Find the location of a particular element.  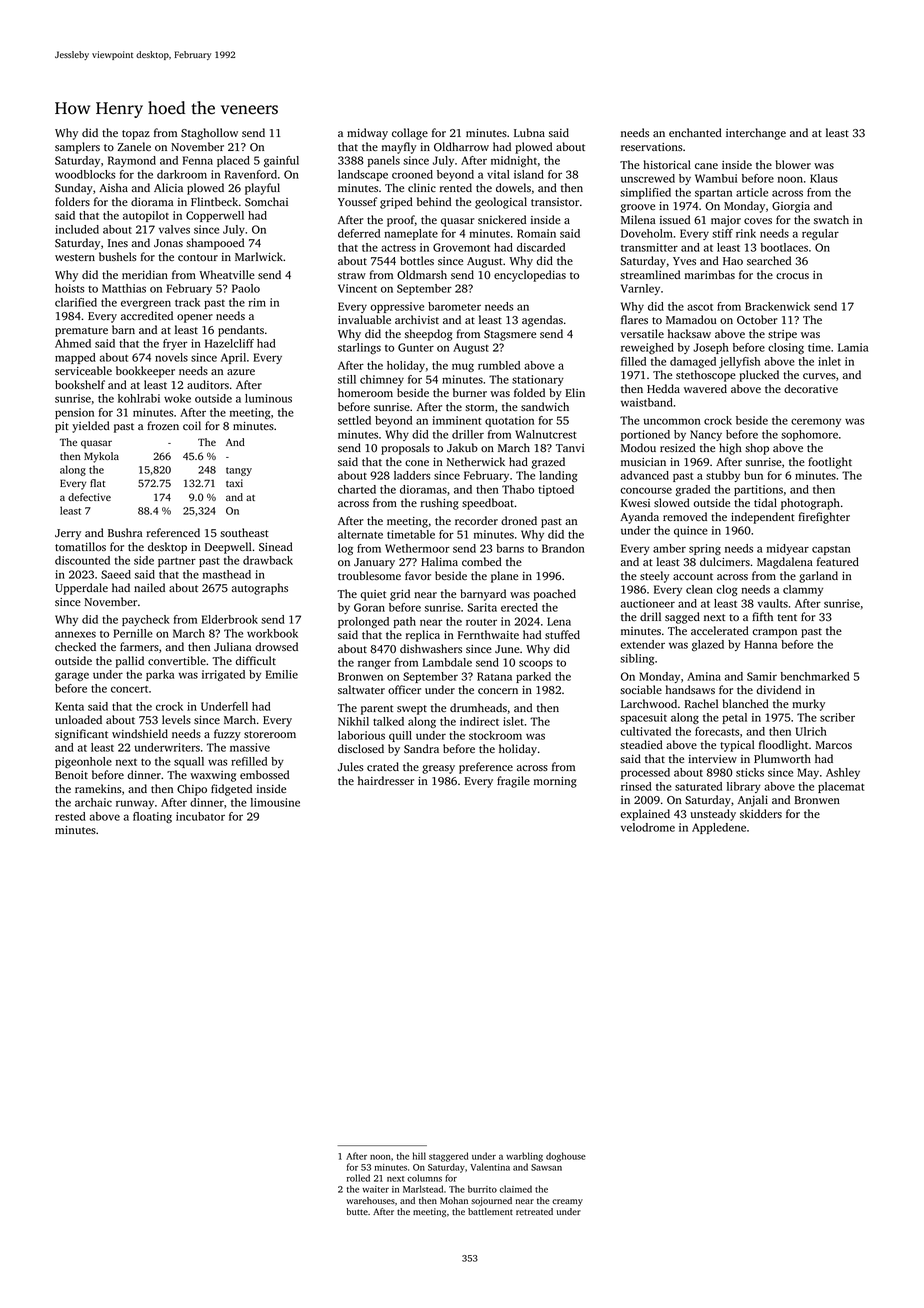

mayfly is located at coordinates (399, 148).
